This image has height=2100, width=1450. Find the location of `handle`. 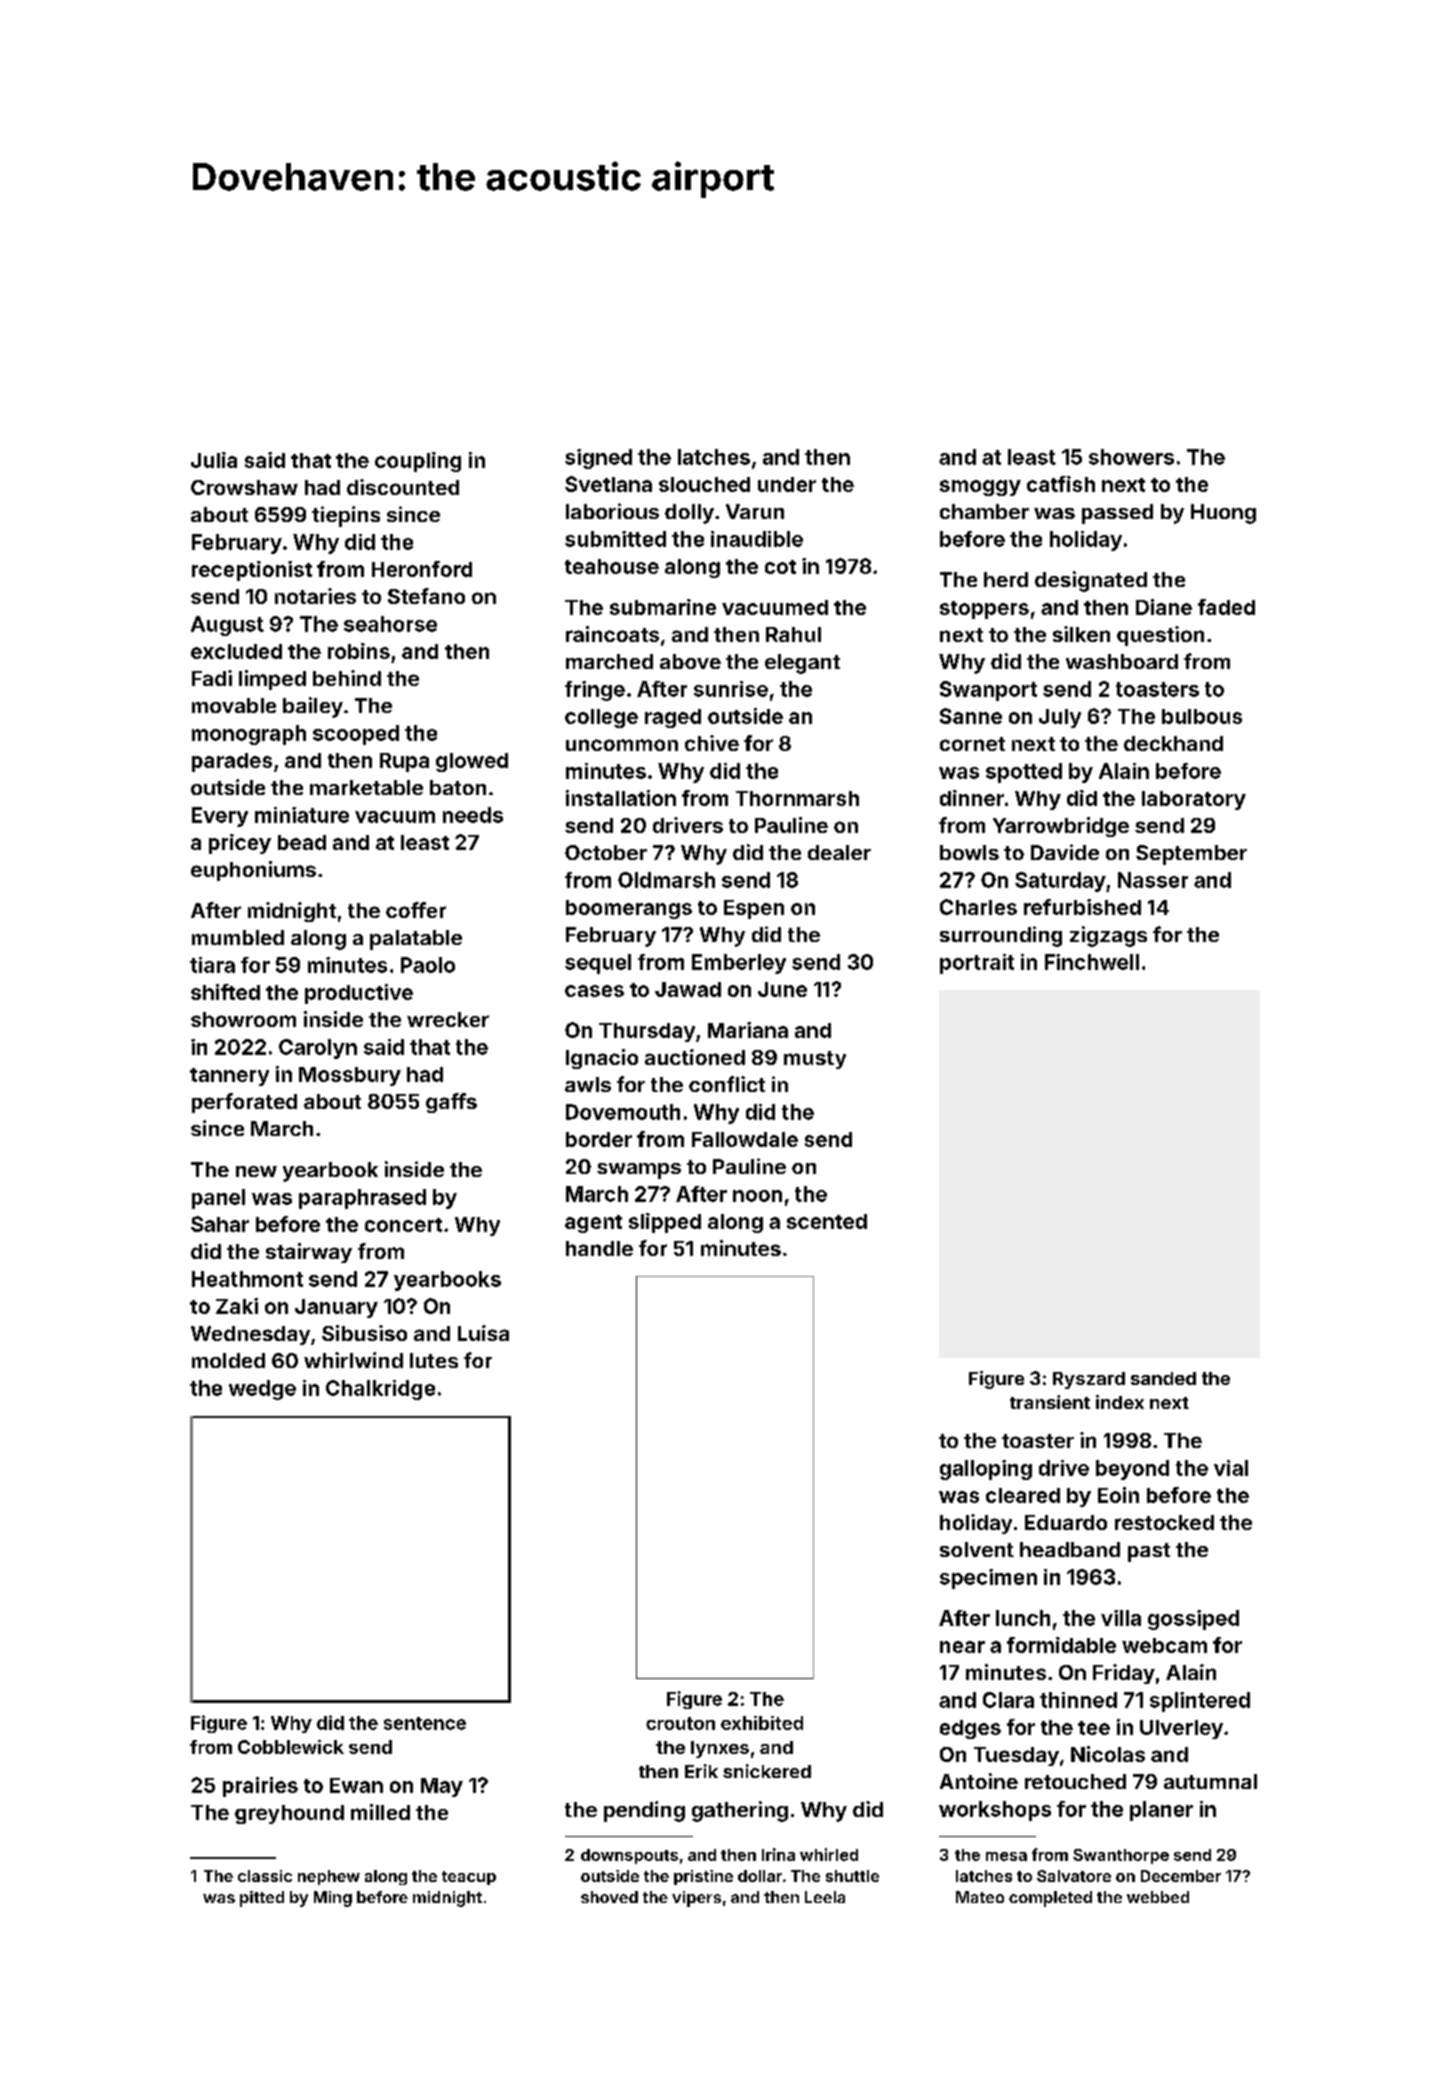

handle is located at coordinates (599, 1248).
